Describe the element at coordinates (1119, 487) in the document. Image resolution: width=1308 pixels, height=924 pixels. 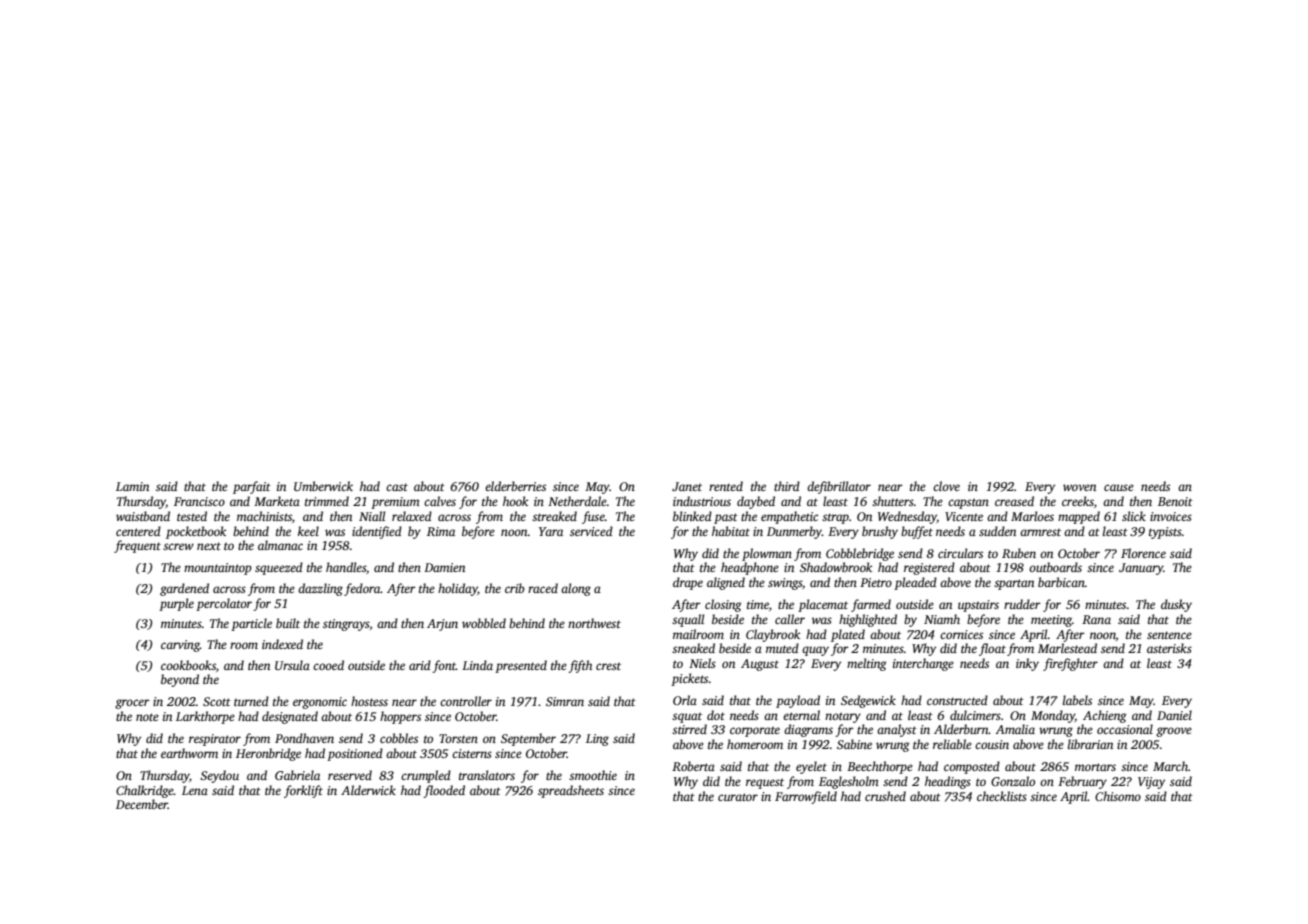
I see `cause` at that location.
